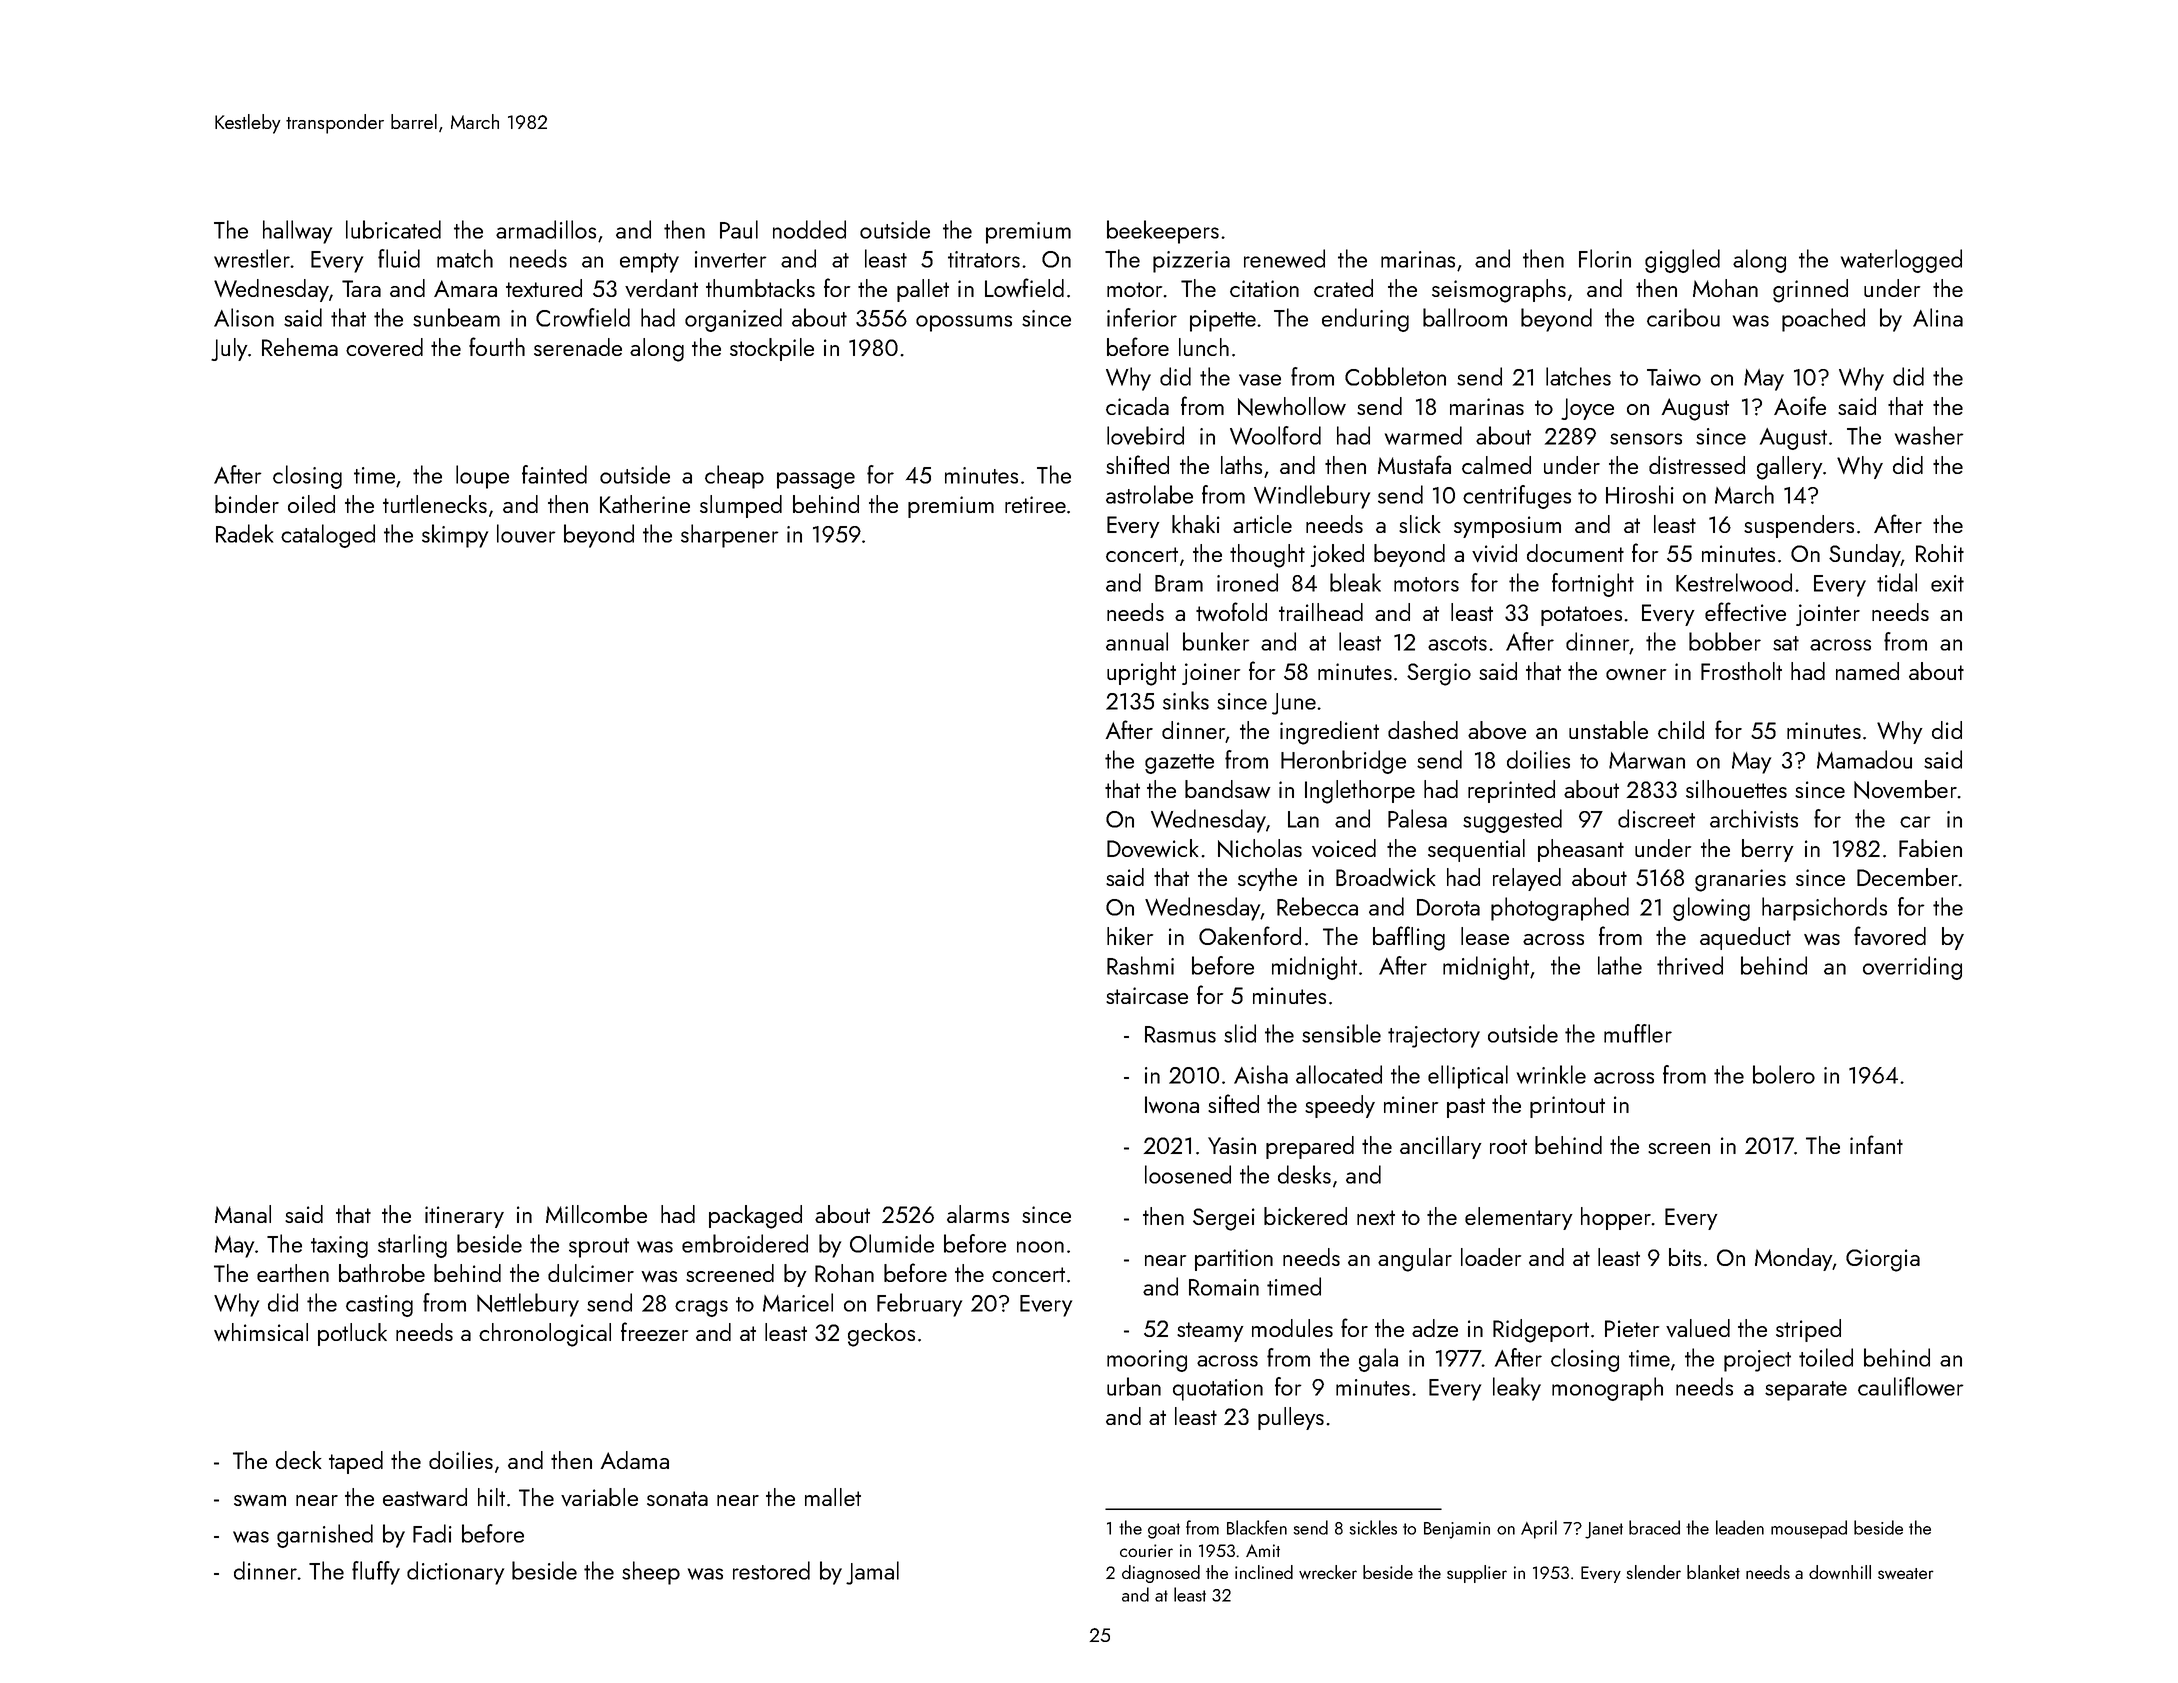  I want to click on hiker, so click(1130, 936).
